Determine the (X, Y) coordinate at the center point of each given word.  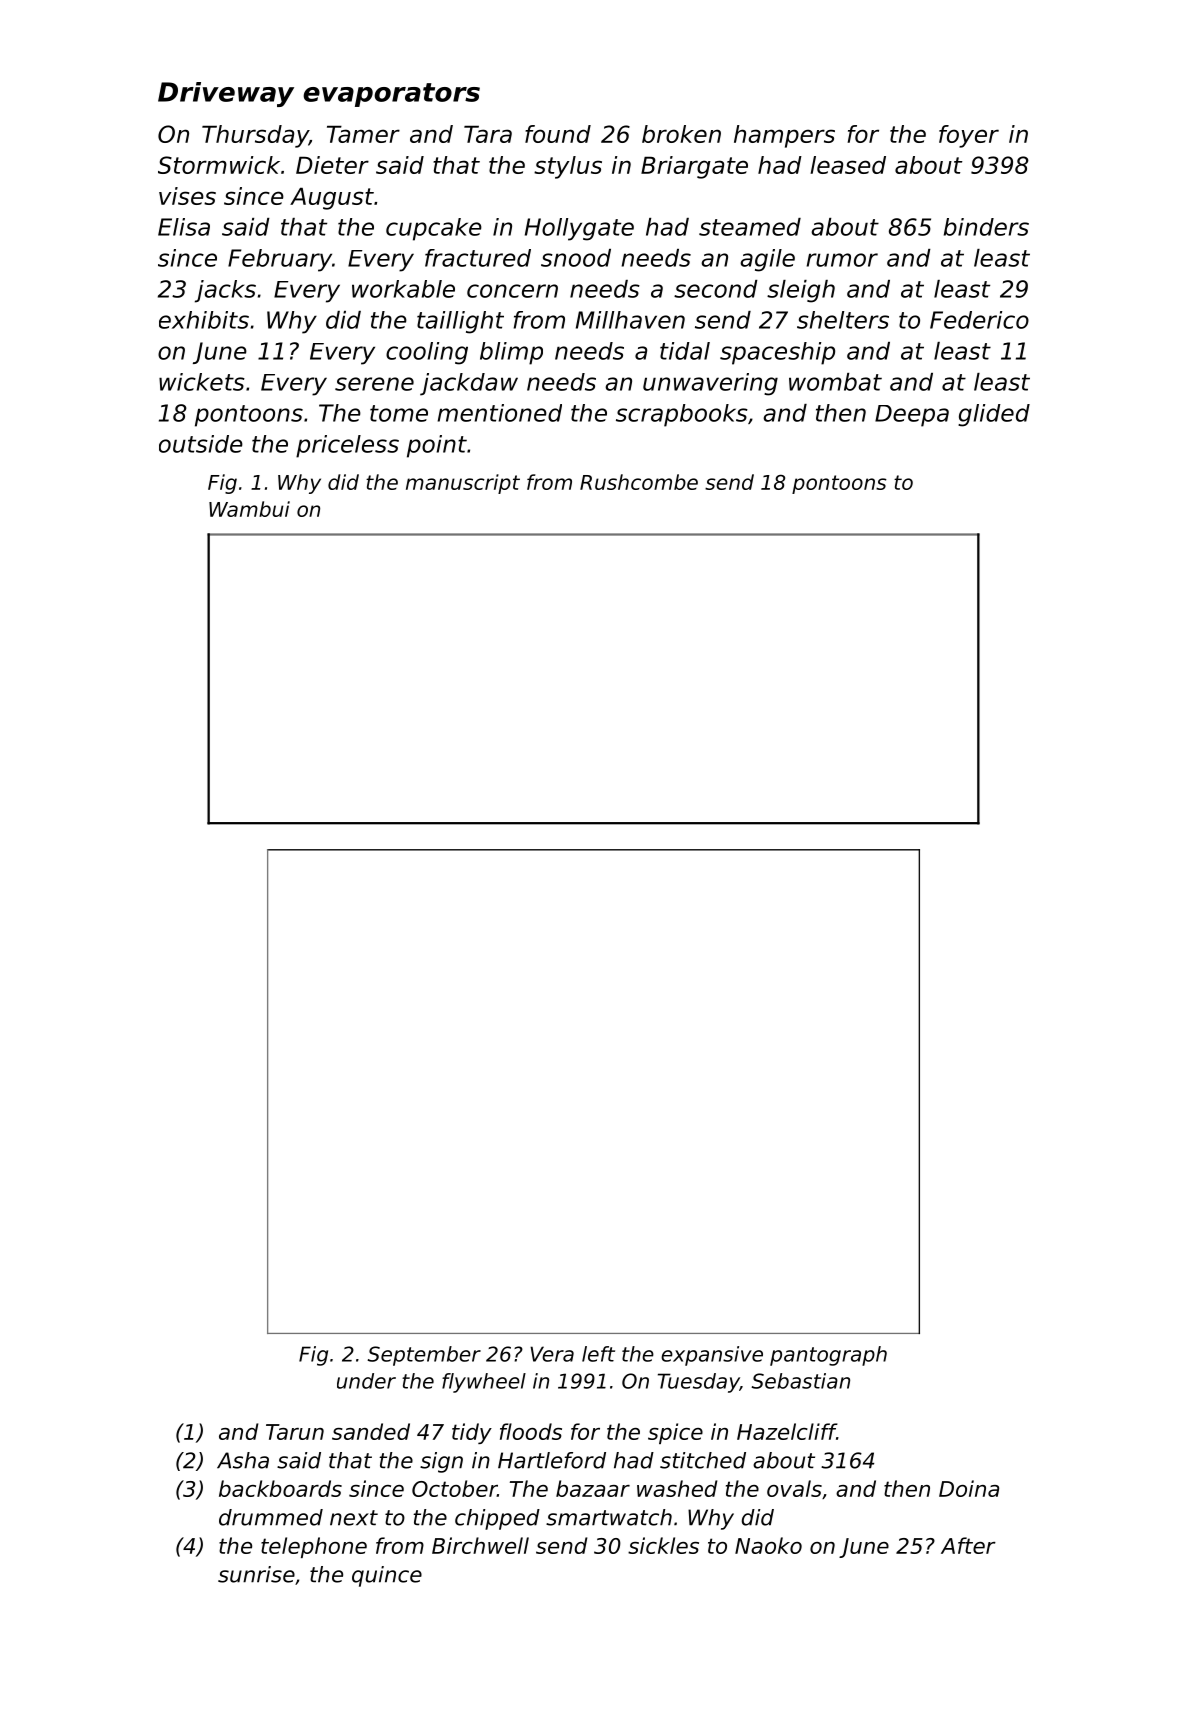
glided (994, 415)
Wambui (249, 509)
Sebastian (800, 1381)
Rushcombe (639, 482)
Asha (243, 1460)
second (716, 289)
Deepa (912, 416)
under (366, 1381)
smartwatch (609, 1517)
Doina (969, 1488)
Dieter (332, 165)
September (424, 1356)
